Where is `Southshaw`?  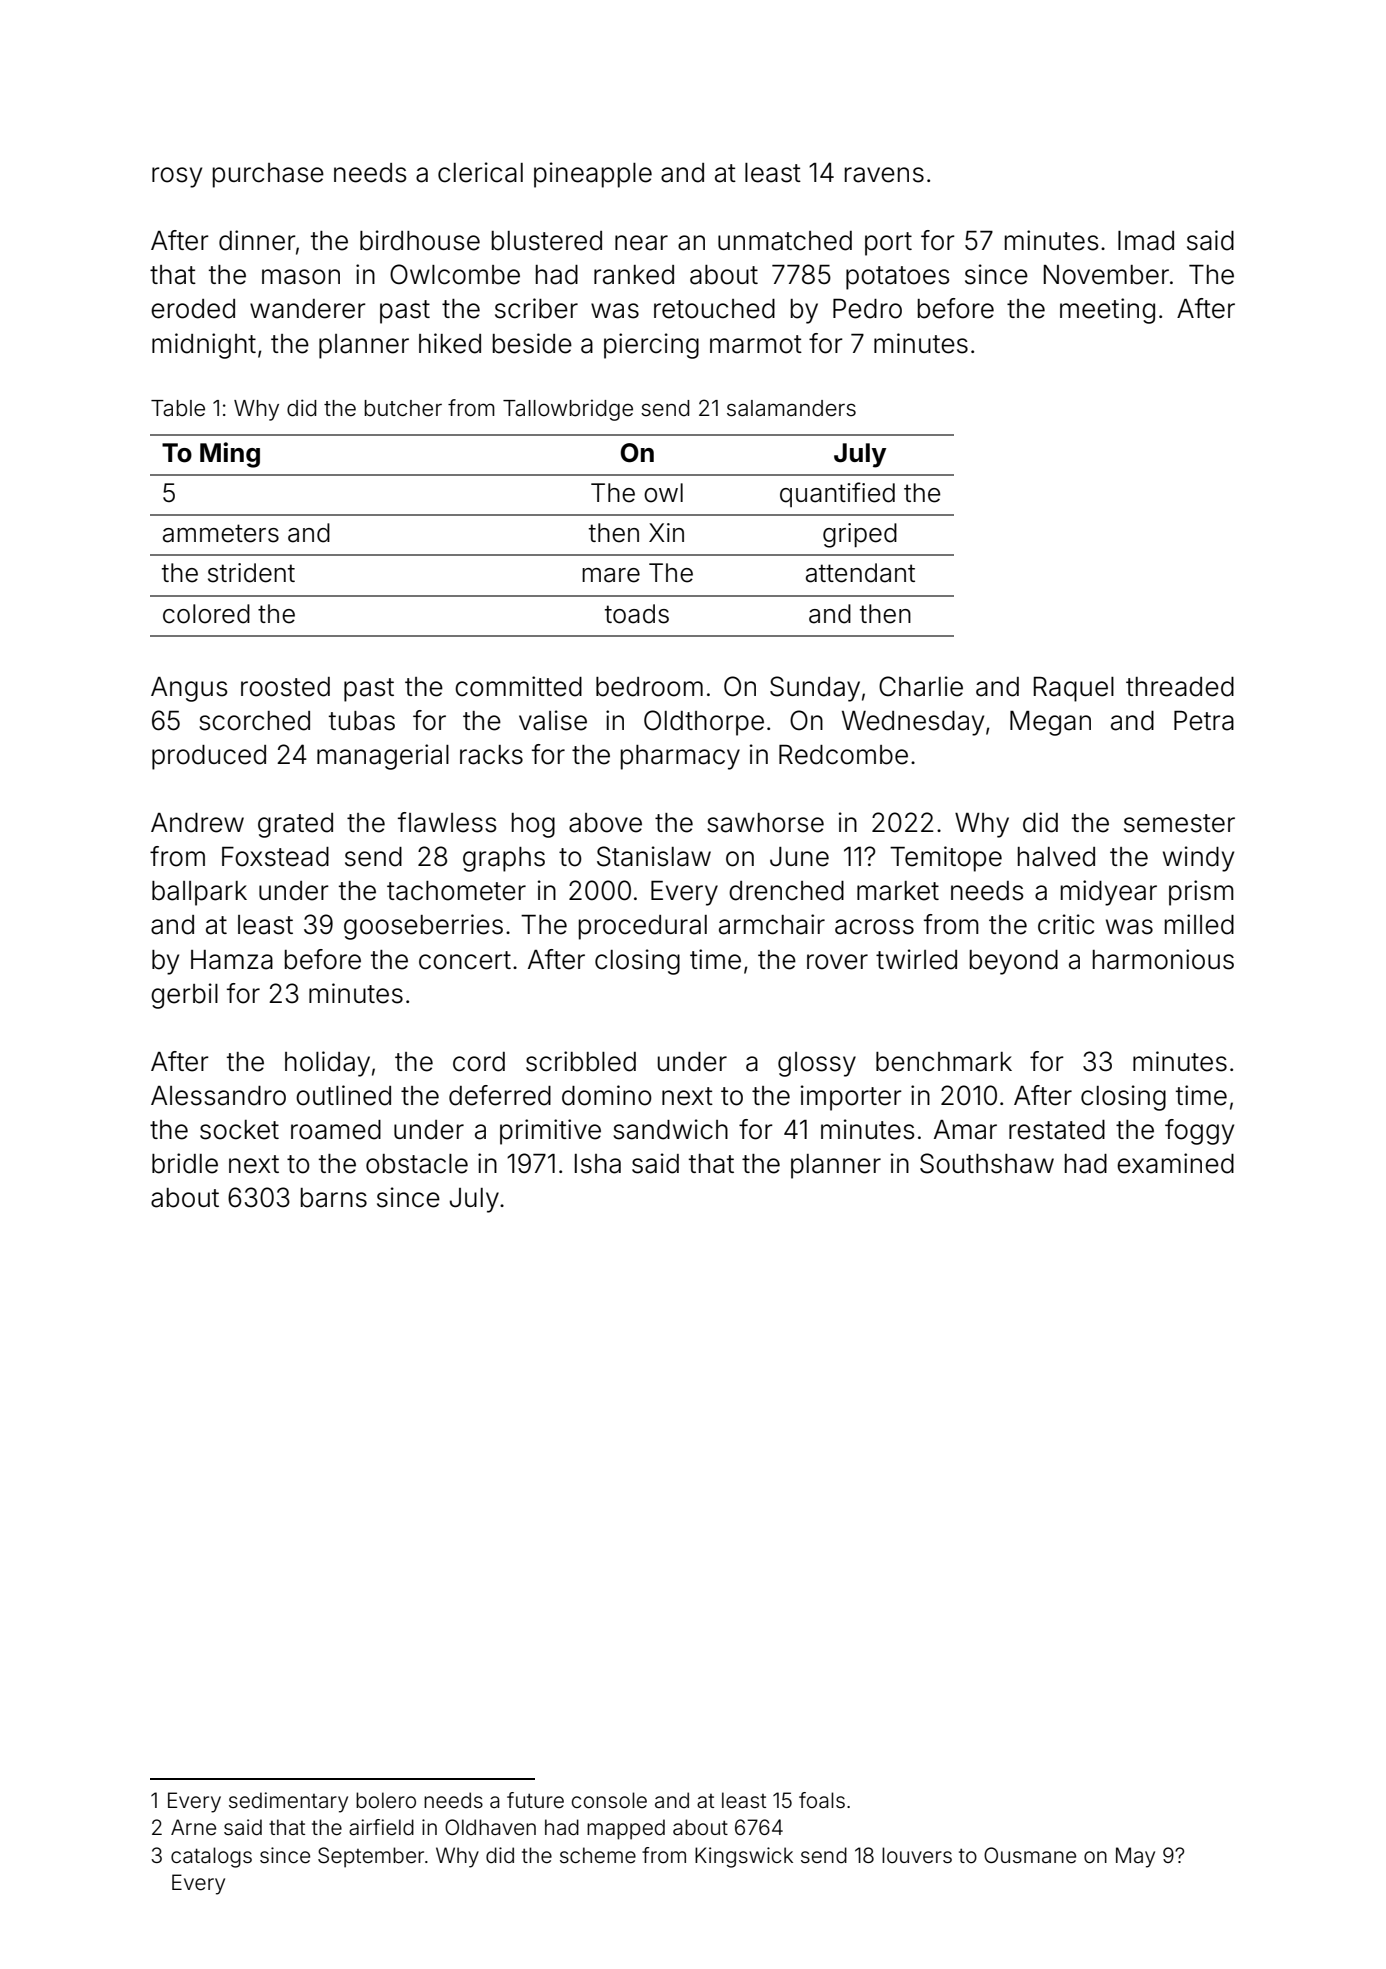 Southshaw is located at coordinates (987, 1163).
